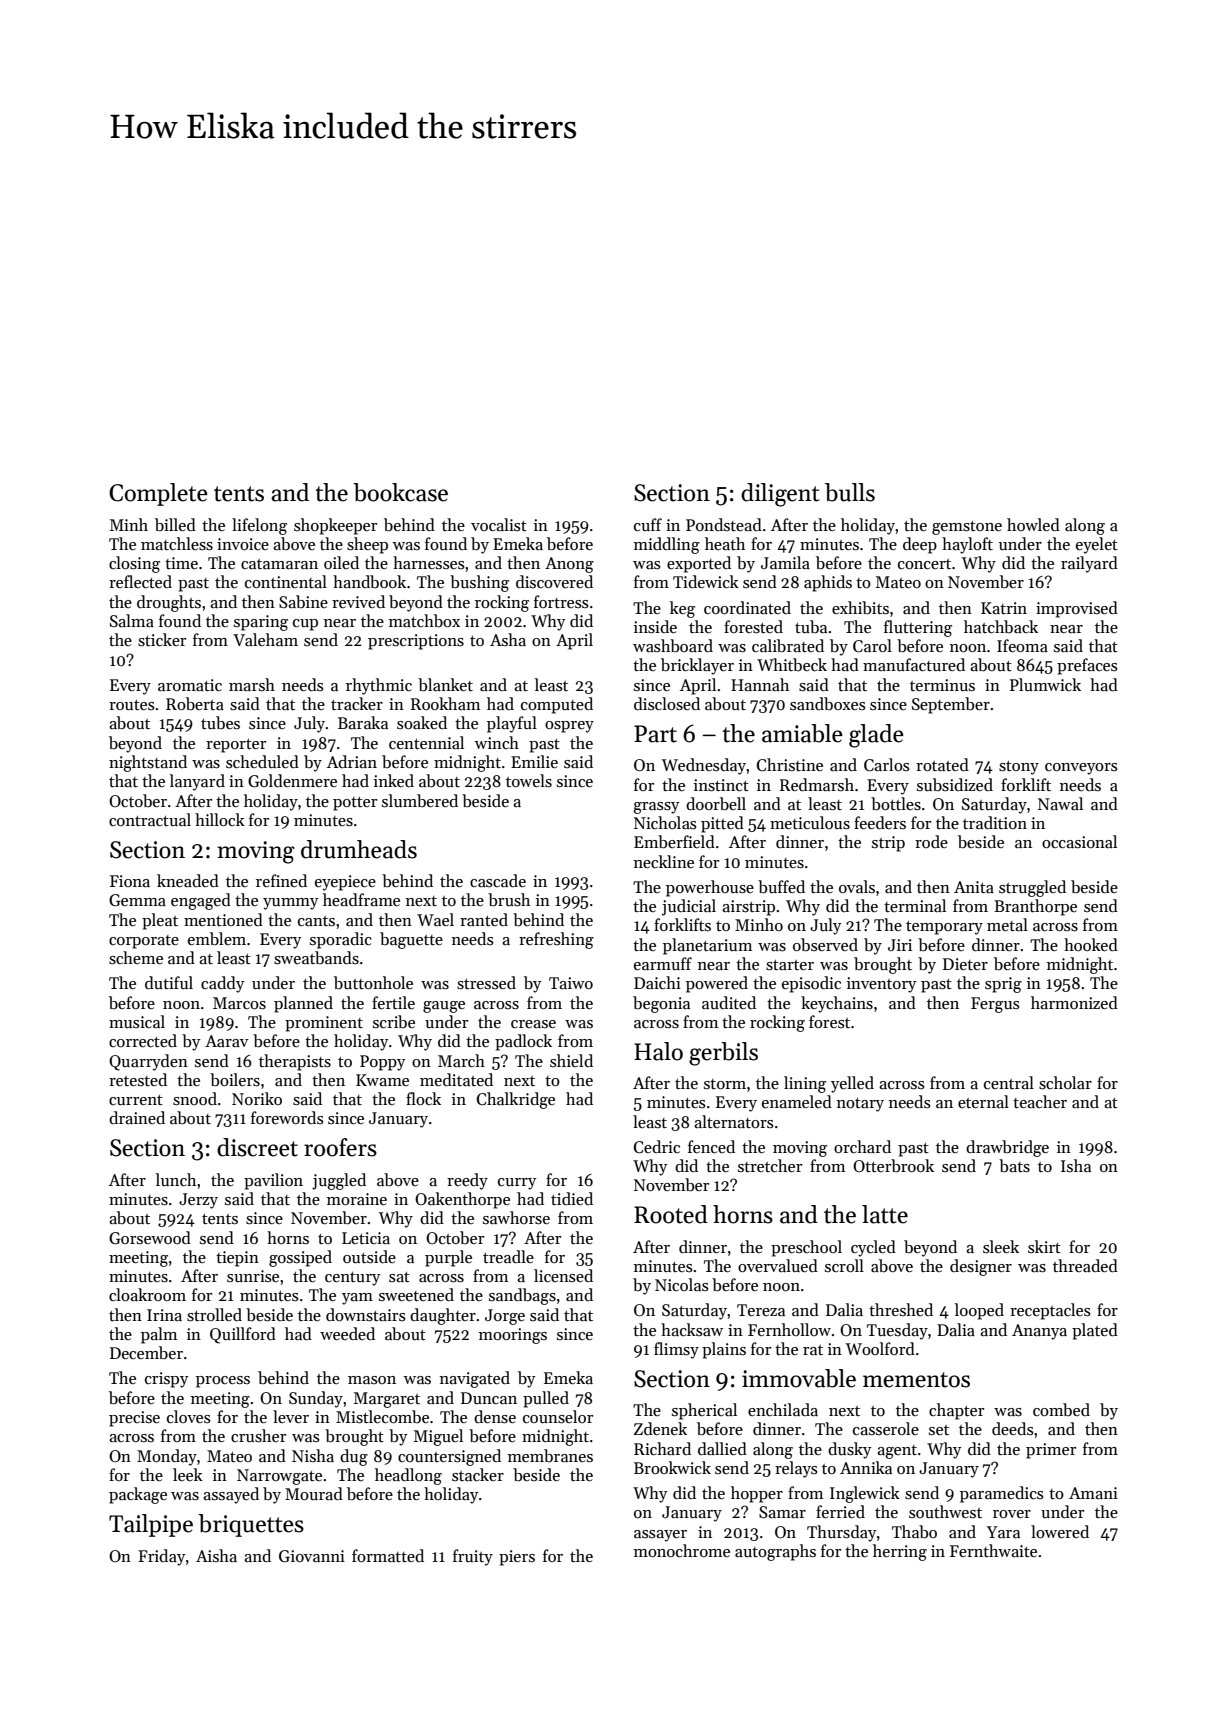  Describe the element at coordinates (387, 1400) in the screenshot. I see `Margaret` at that location.
